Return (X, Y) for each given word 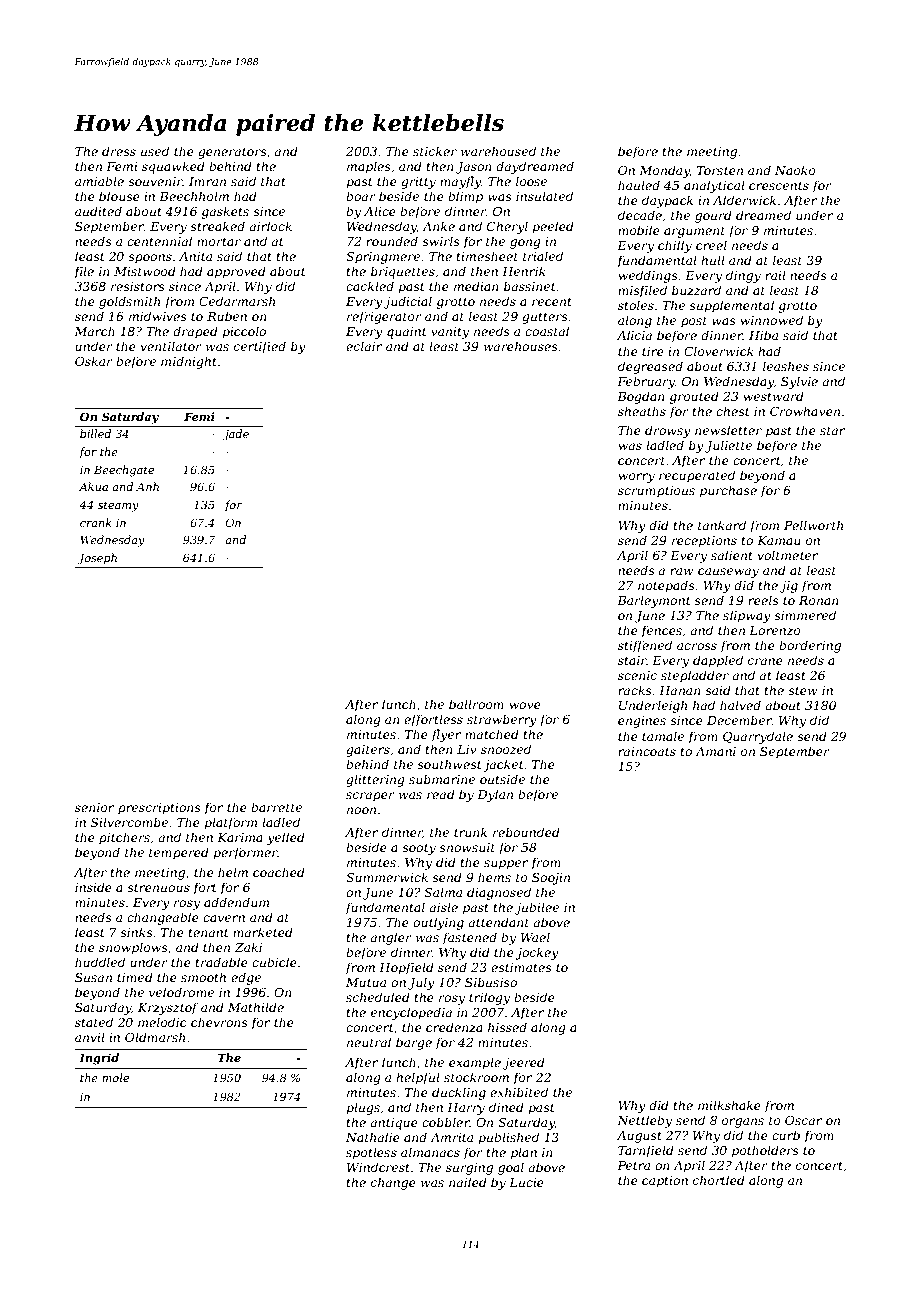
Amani (715, 751)
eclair (364, 346)
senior (94, 807)
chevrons (219, 1022)
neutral (369, 1042)
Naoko (795, 170)
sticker (435, 151)
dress (119, 151)
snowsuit (467, 847)
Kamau (779, 540)
